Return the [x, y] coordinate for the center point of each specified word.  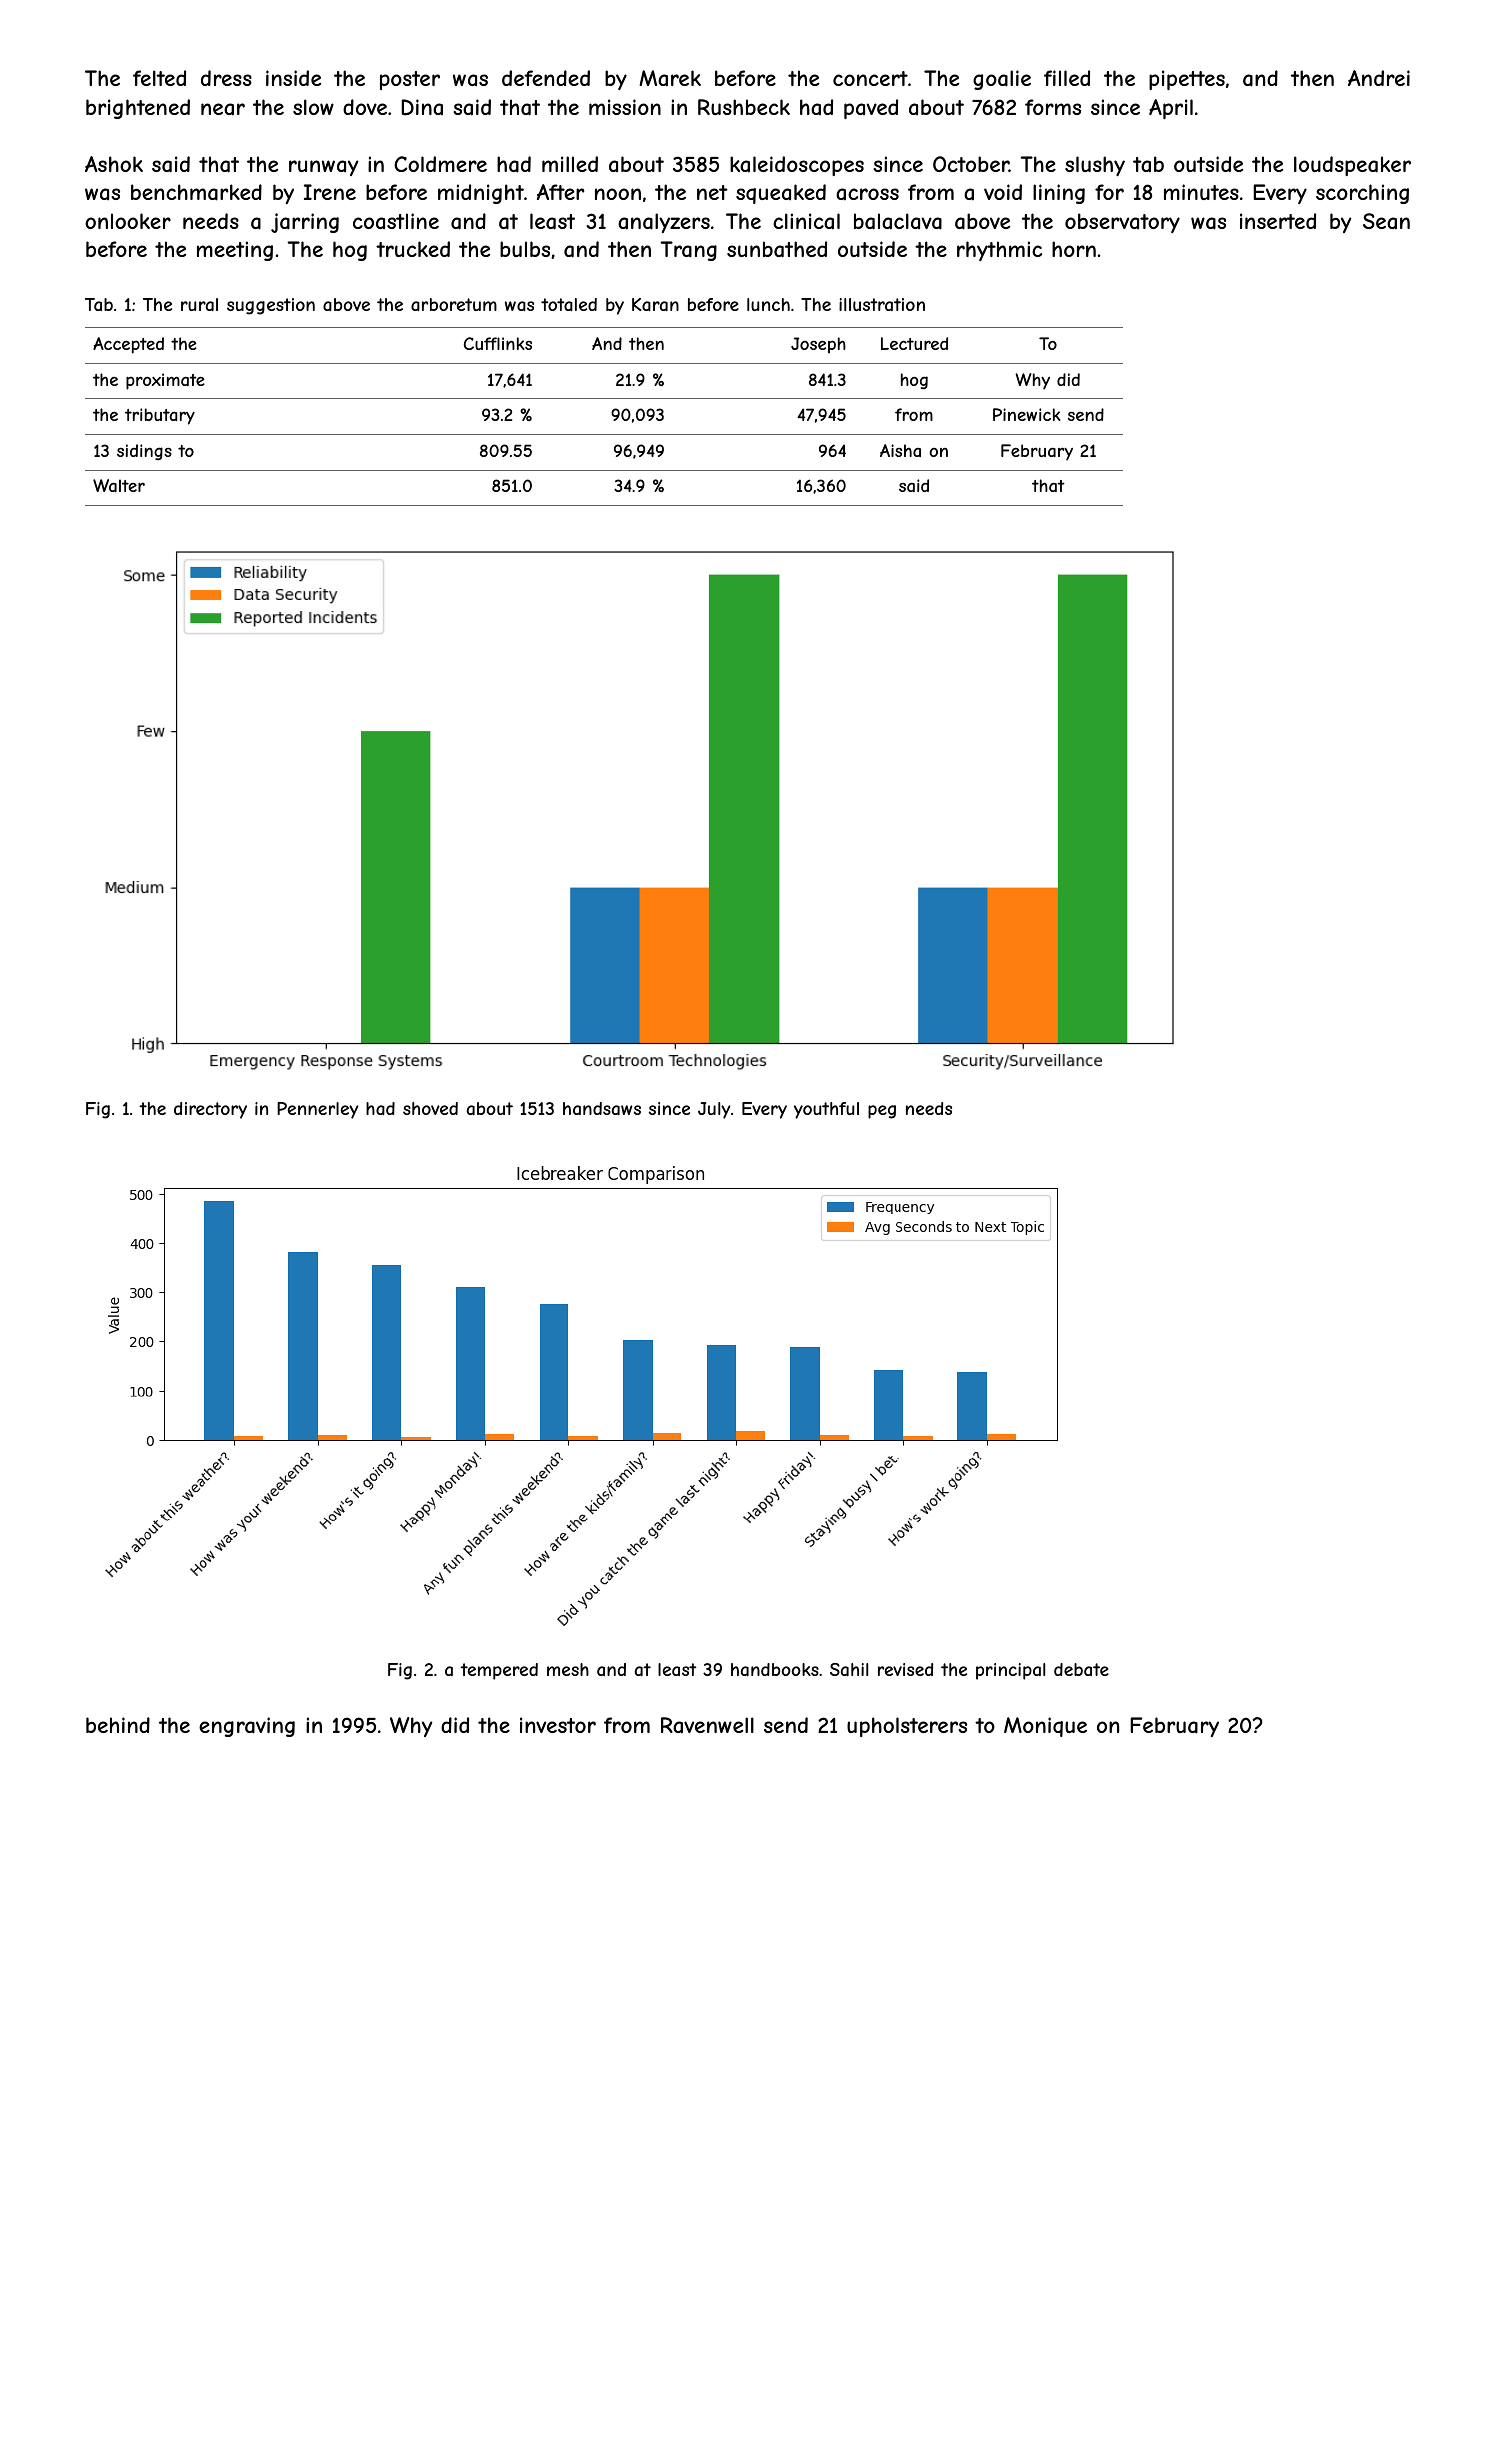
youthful [826, 1110]
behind [118, 1725]
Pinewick [1027, 414]
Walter [119, 485]
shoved [430, 1108]
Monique [1045, 1727]
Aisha [900, 450]
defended [546, 78]
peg [882, 1112]
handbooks [775, 1669]
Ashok [114, 164]
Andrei [1379, 78]
